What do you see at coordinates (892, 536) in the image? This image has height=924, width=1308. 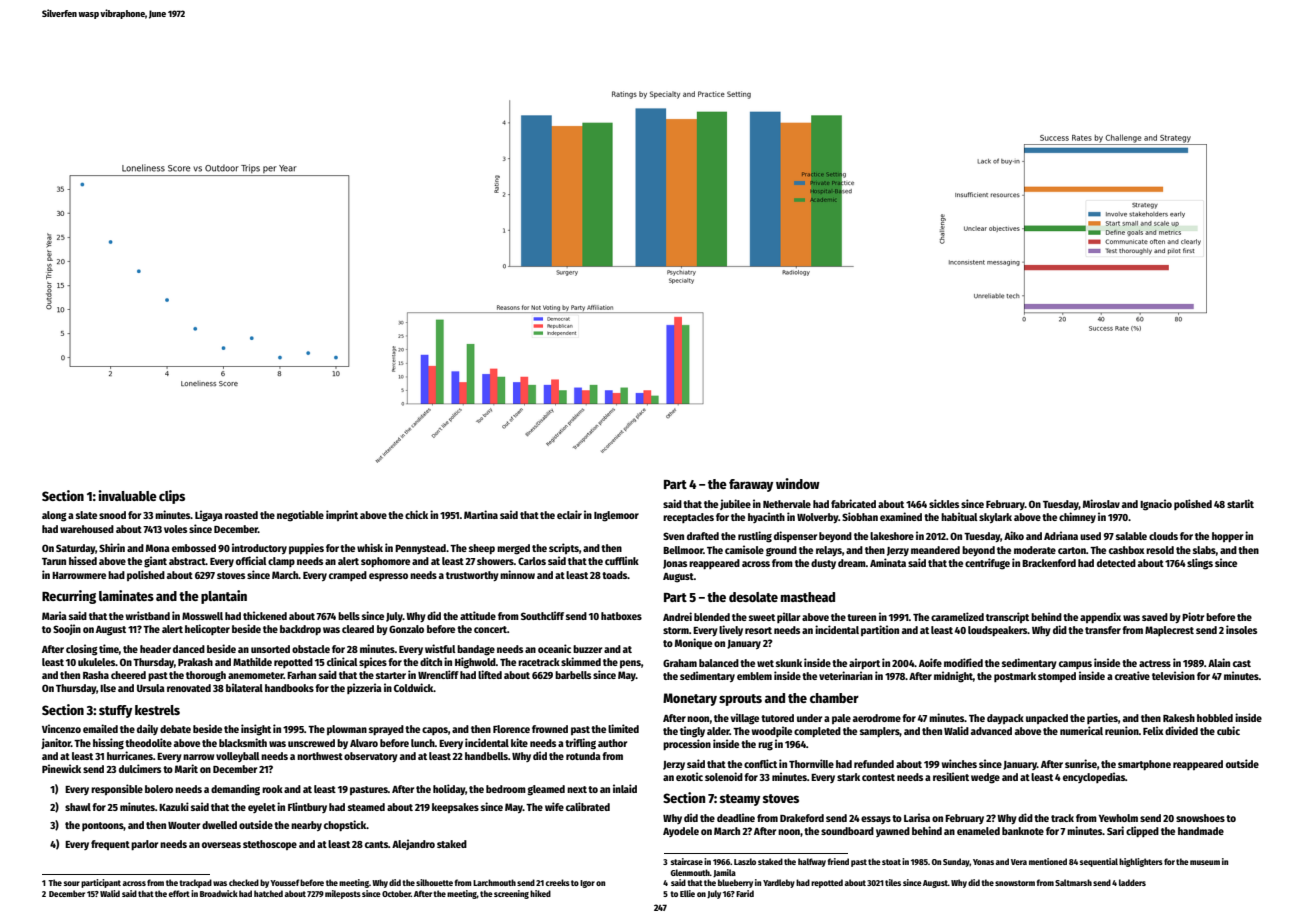 I see `lakeshore` at bounding box center [892, 536].
